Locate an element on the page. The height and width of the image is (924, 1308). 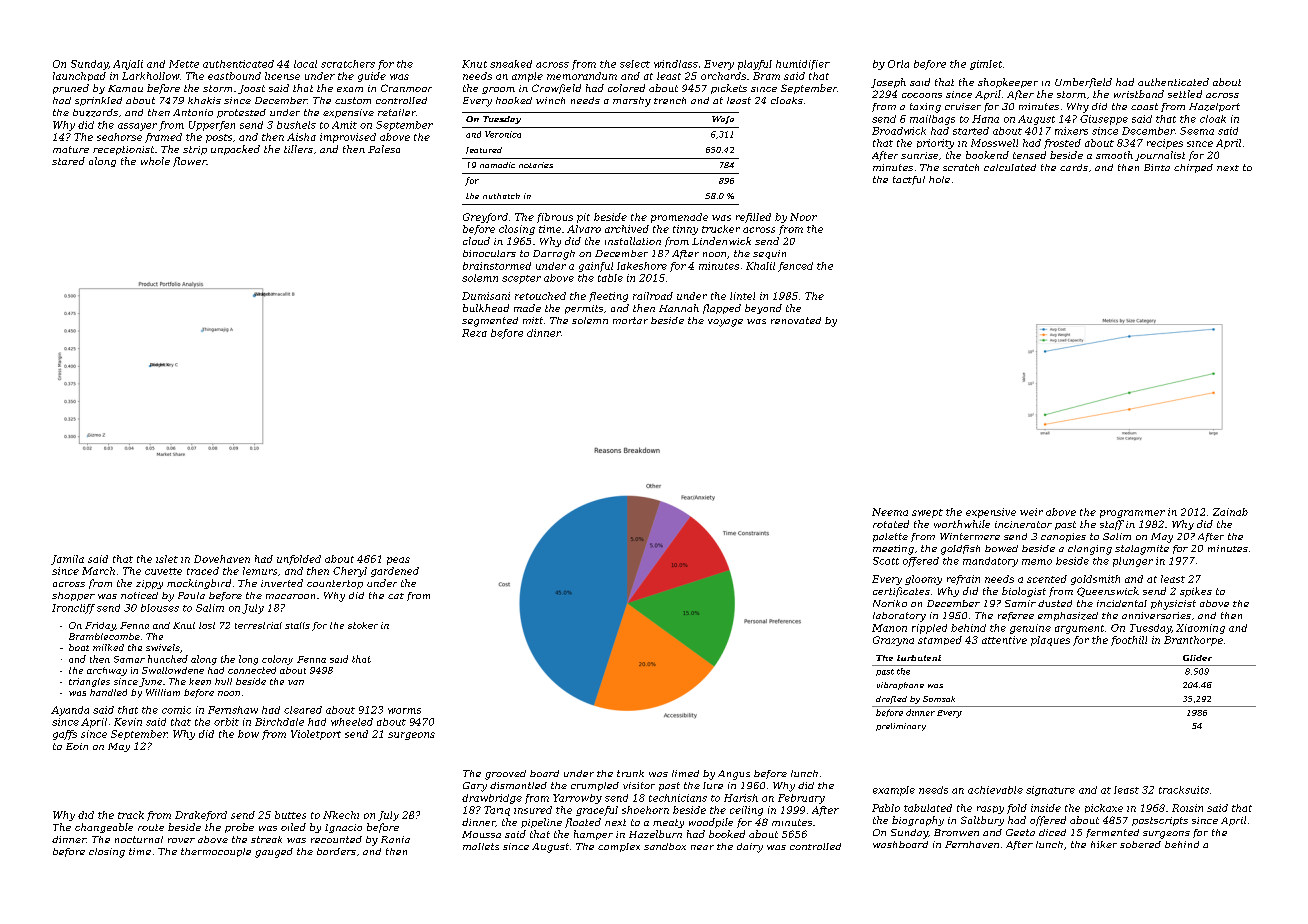
thermocouple is located at coordinates (216, 852).
